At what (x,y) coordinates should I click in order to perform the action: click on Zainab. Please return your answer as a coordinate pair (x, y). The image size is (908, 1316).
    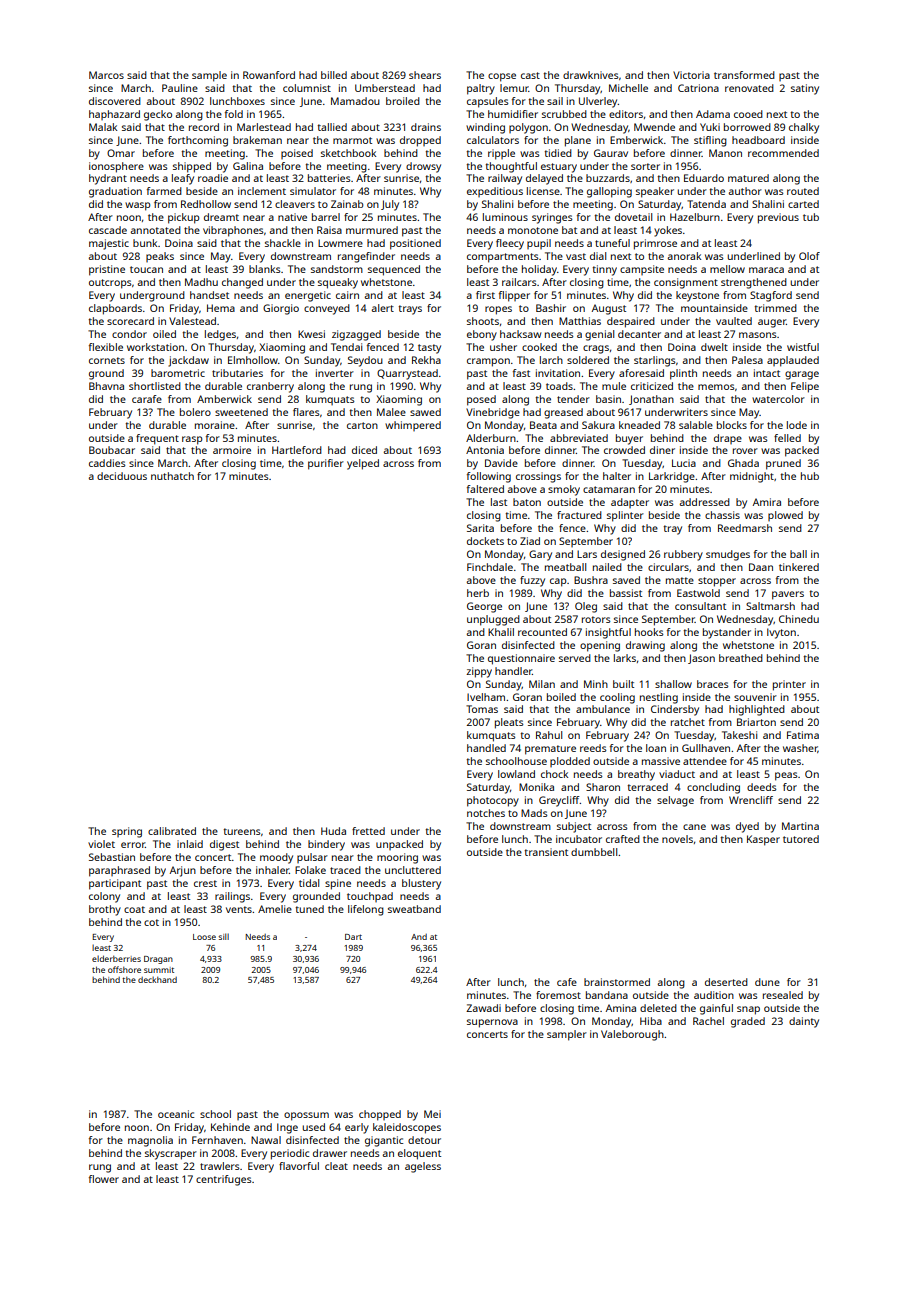
    Looking at the image, I should click on (347, 204).
